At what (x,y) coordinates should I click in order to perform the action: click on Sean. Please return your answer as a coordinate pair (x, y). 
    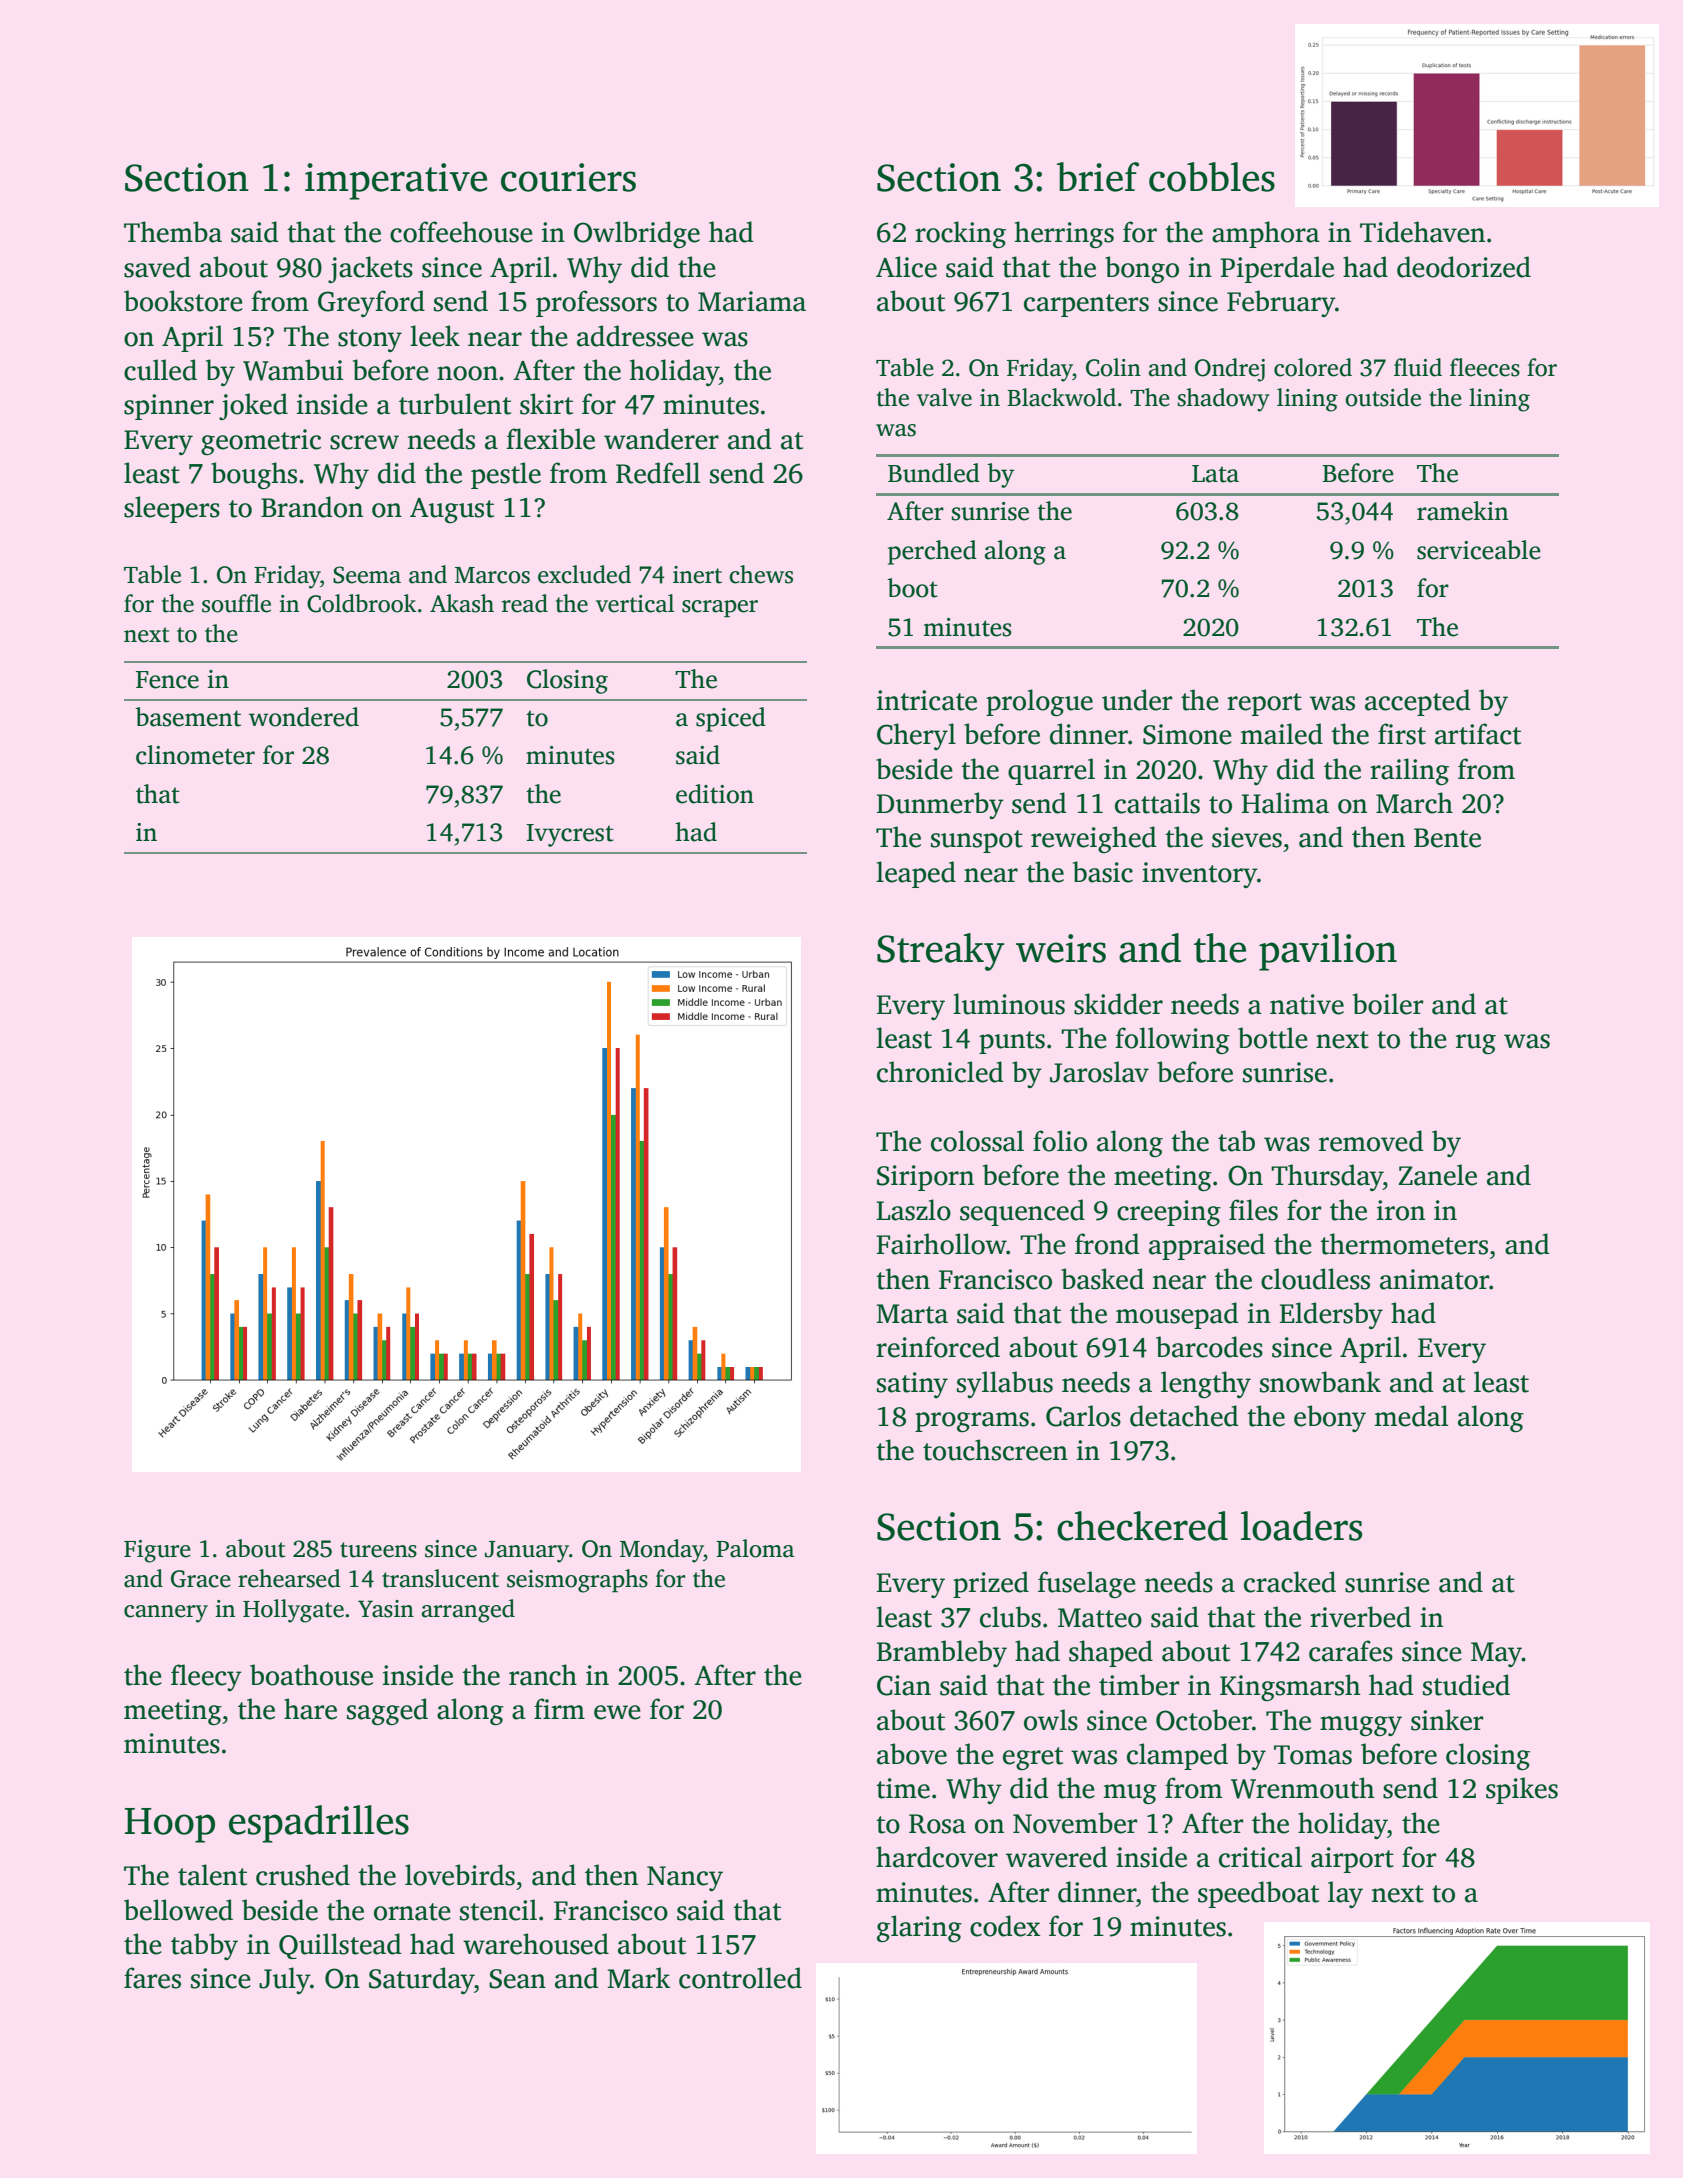
    Looking at the image, I should click on (517, 1979).
